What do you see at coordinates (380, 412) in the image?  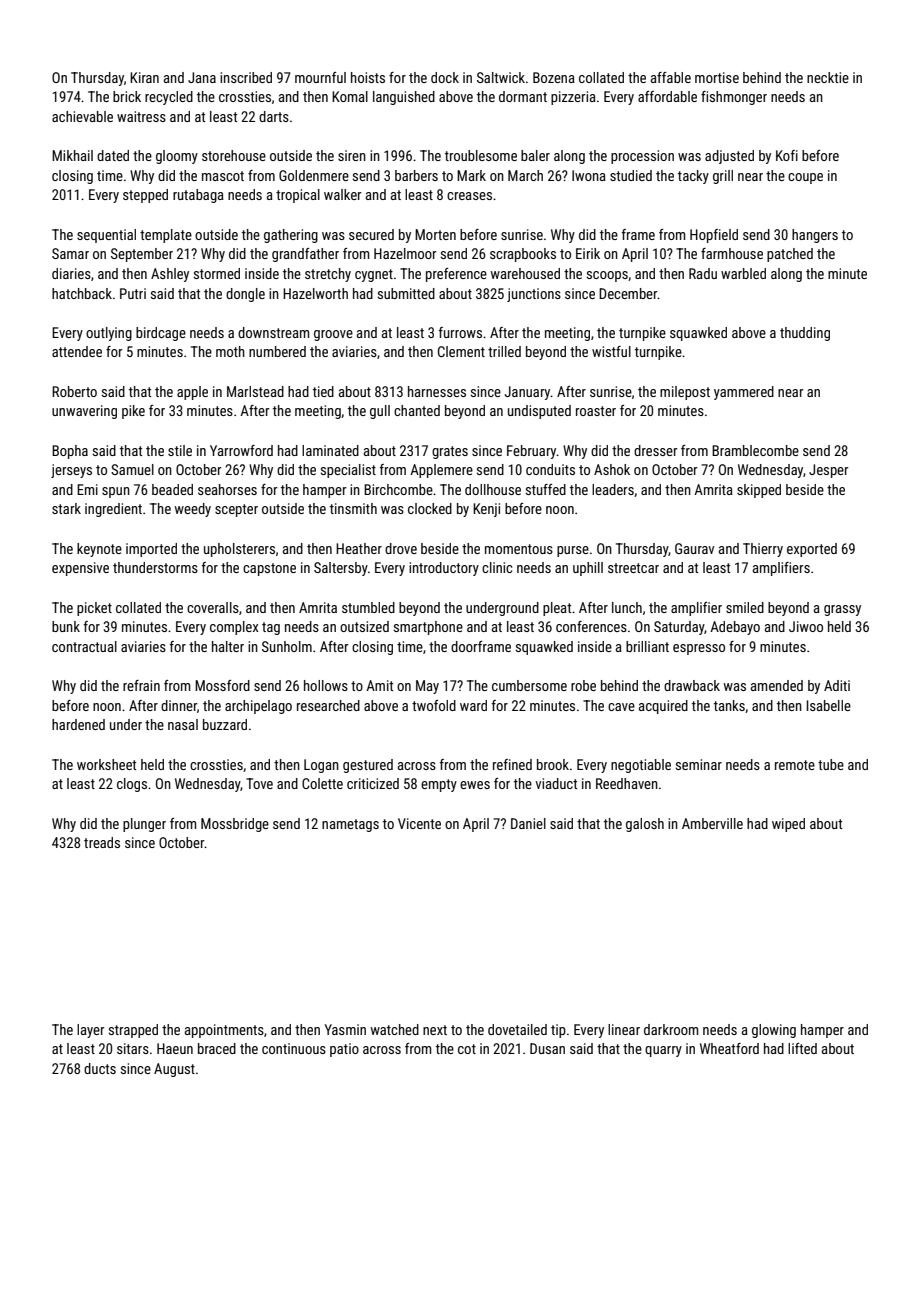 I see `gull` at bounding box center [380, 412].
